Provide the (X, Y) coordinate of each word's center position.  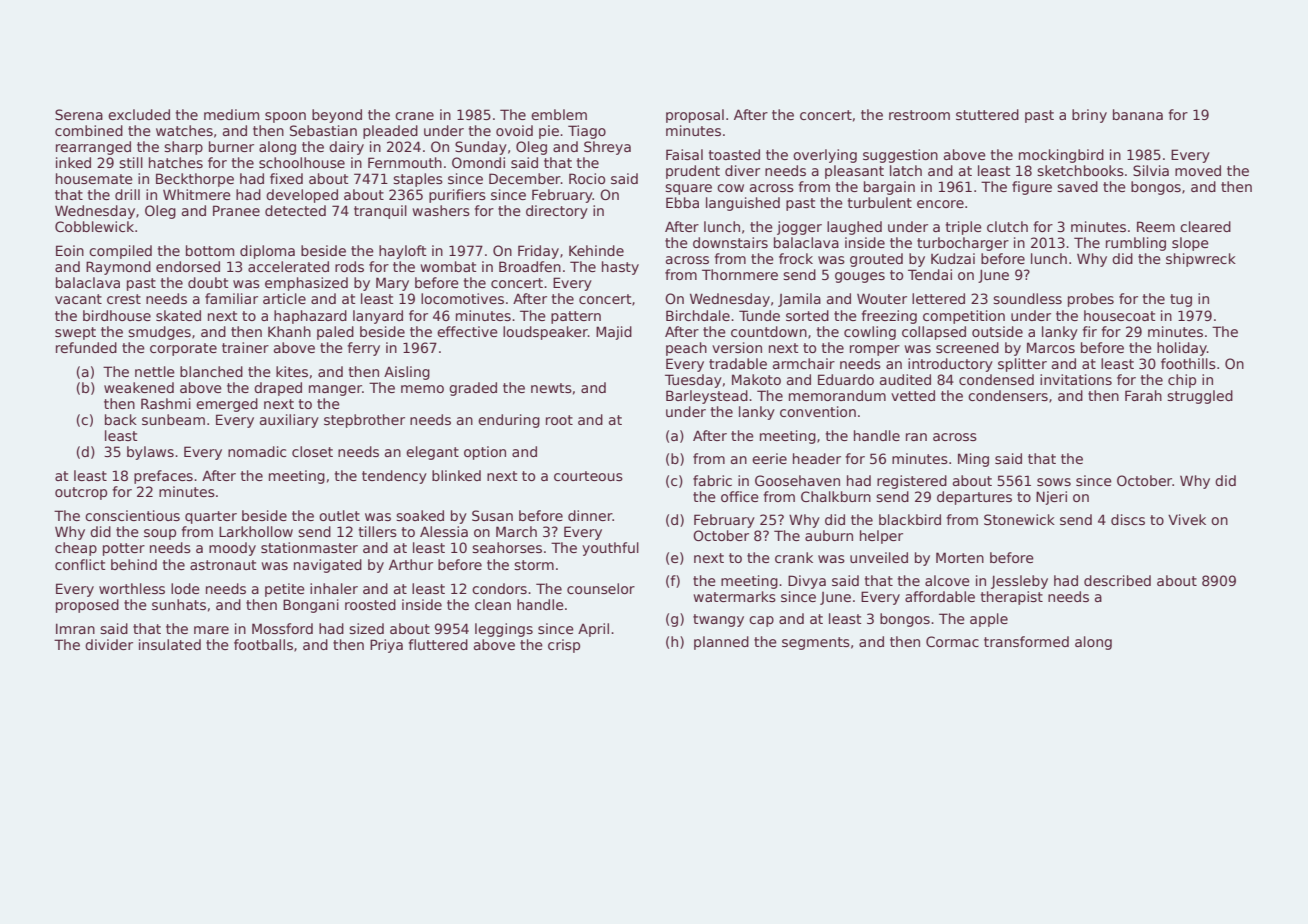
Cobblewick (94, 226)
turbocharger (963, 244)
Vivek (1187, 519)
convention (818, 411)
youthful (610, 549)
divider (109, 644)
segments (816, 643)
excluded (139, 114)
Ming (973, 460)
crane (414, 116)
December (525, 178)
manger (335, 390)
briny (1089, 116)
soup (160, 534)
